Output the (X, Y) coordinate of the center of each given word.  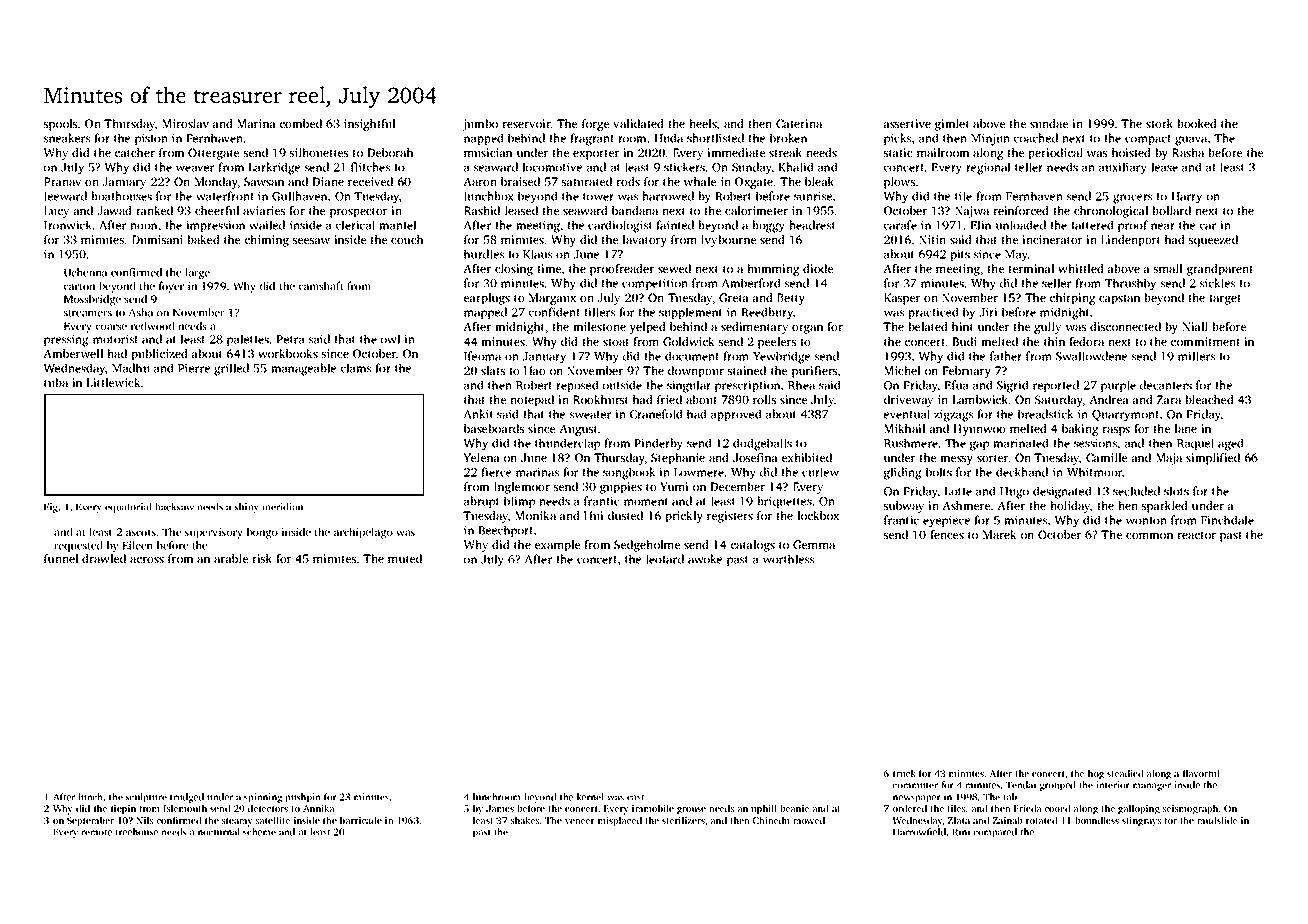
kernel (590, 797)
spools (60, 125)
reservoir (527, 123)
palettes (248, 340)
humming (774, 270)
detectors (268, 808)
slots (1176, 491)
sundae (1049, 123)
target (1225, 299)
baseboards (494, 428)
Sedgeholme (647, 546)
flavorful (1201, 773)
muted (405, 558)
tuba (56, 382)
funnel (61, 558)
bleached (1209, 399)
